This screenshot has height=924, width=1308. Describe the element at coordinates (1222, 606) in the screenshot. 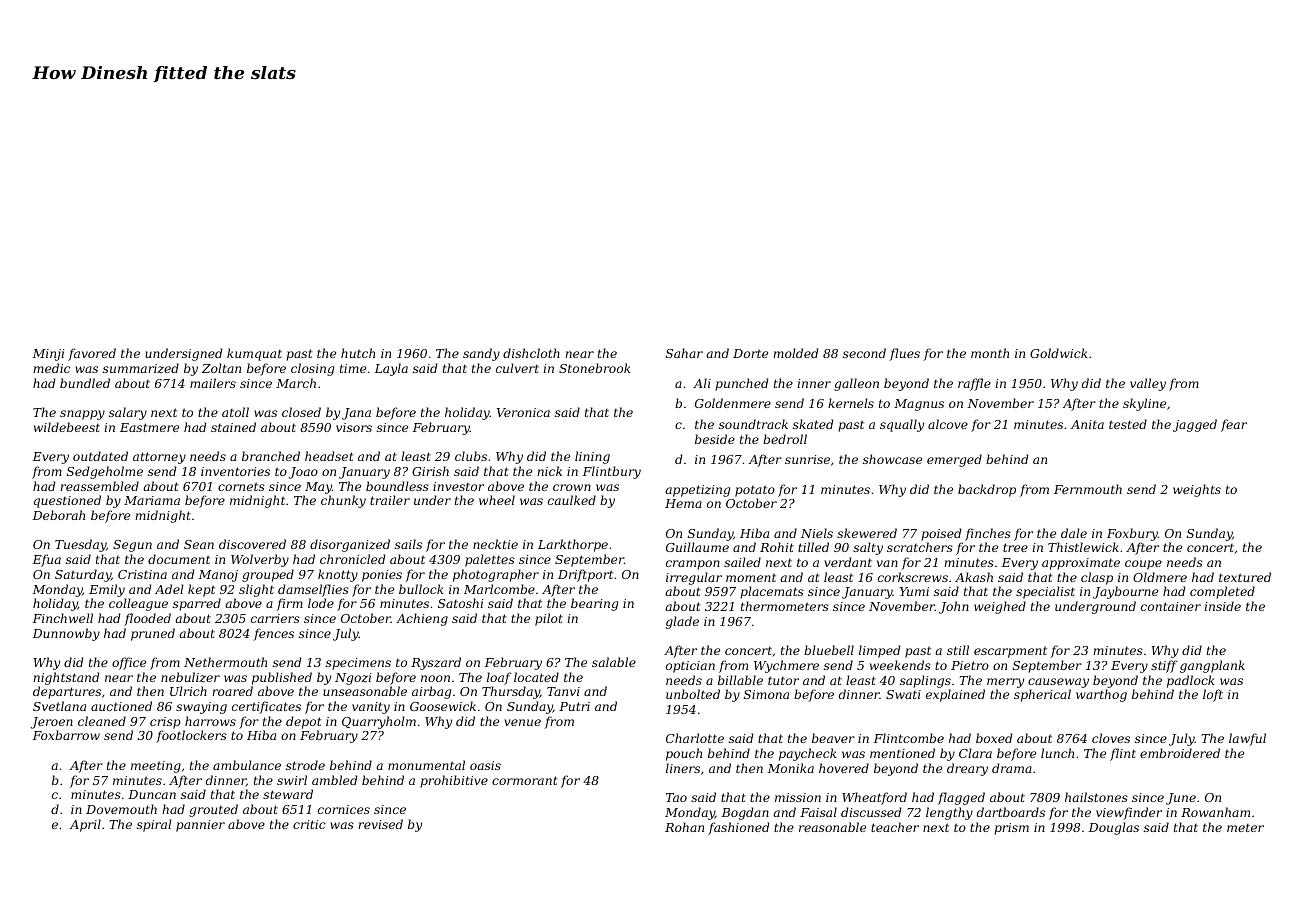

I see `inside` at that location.
